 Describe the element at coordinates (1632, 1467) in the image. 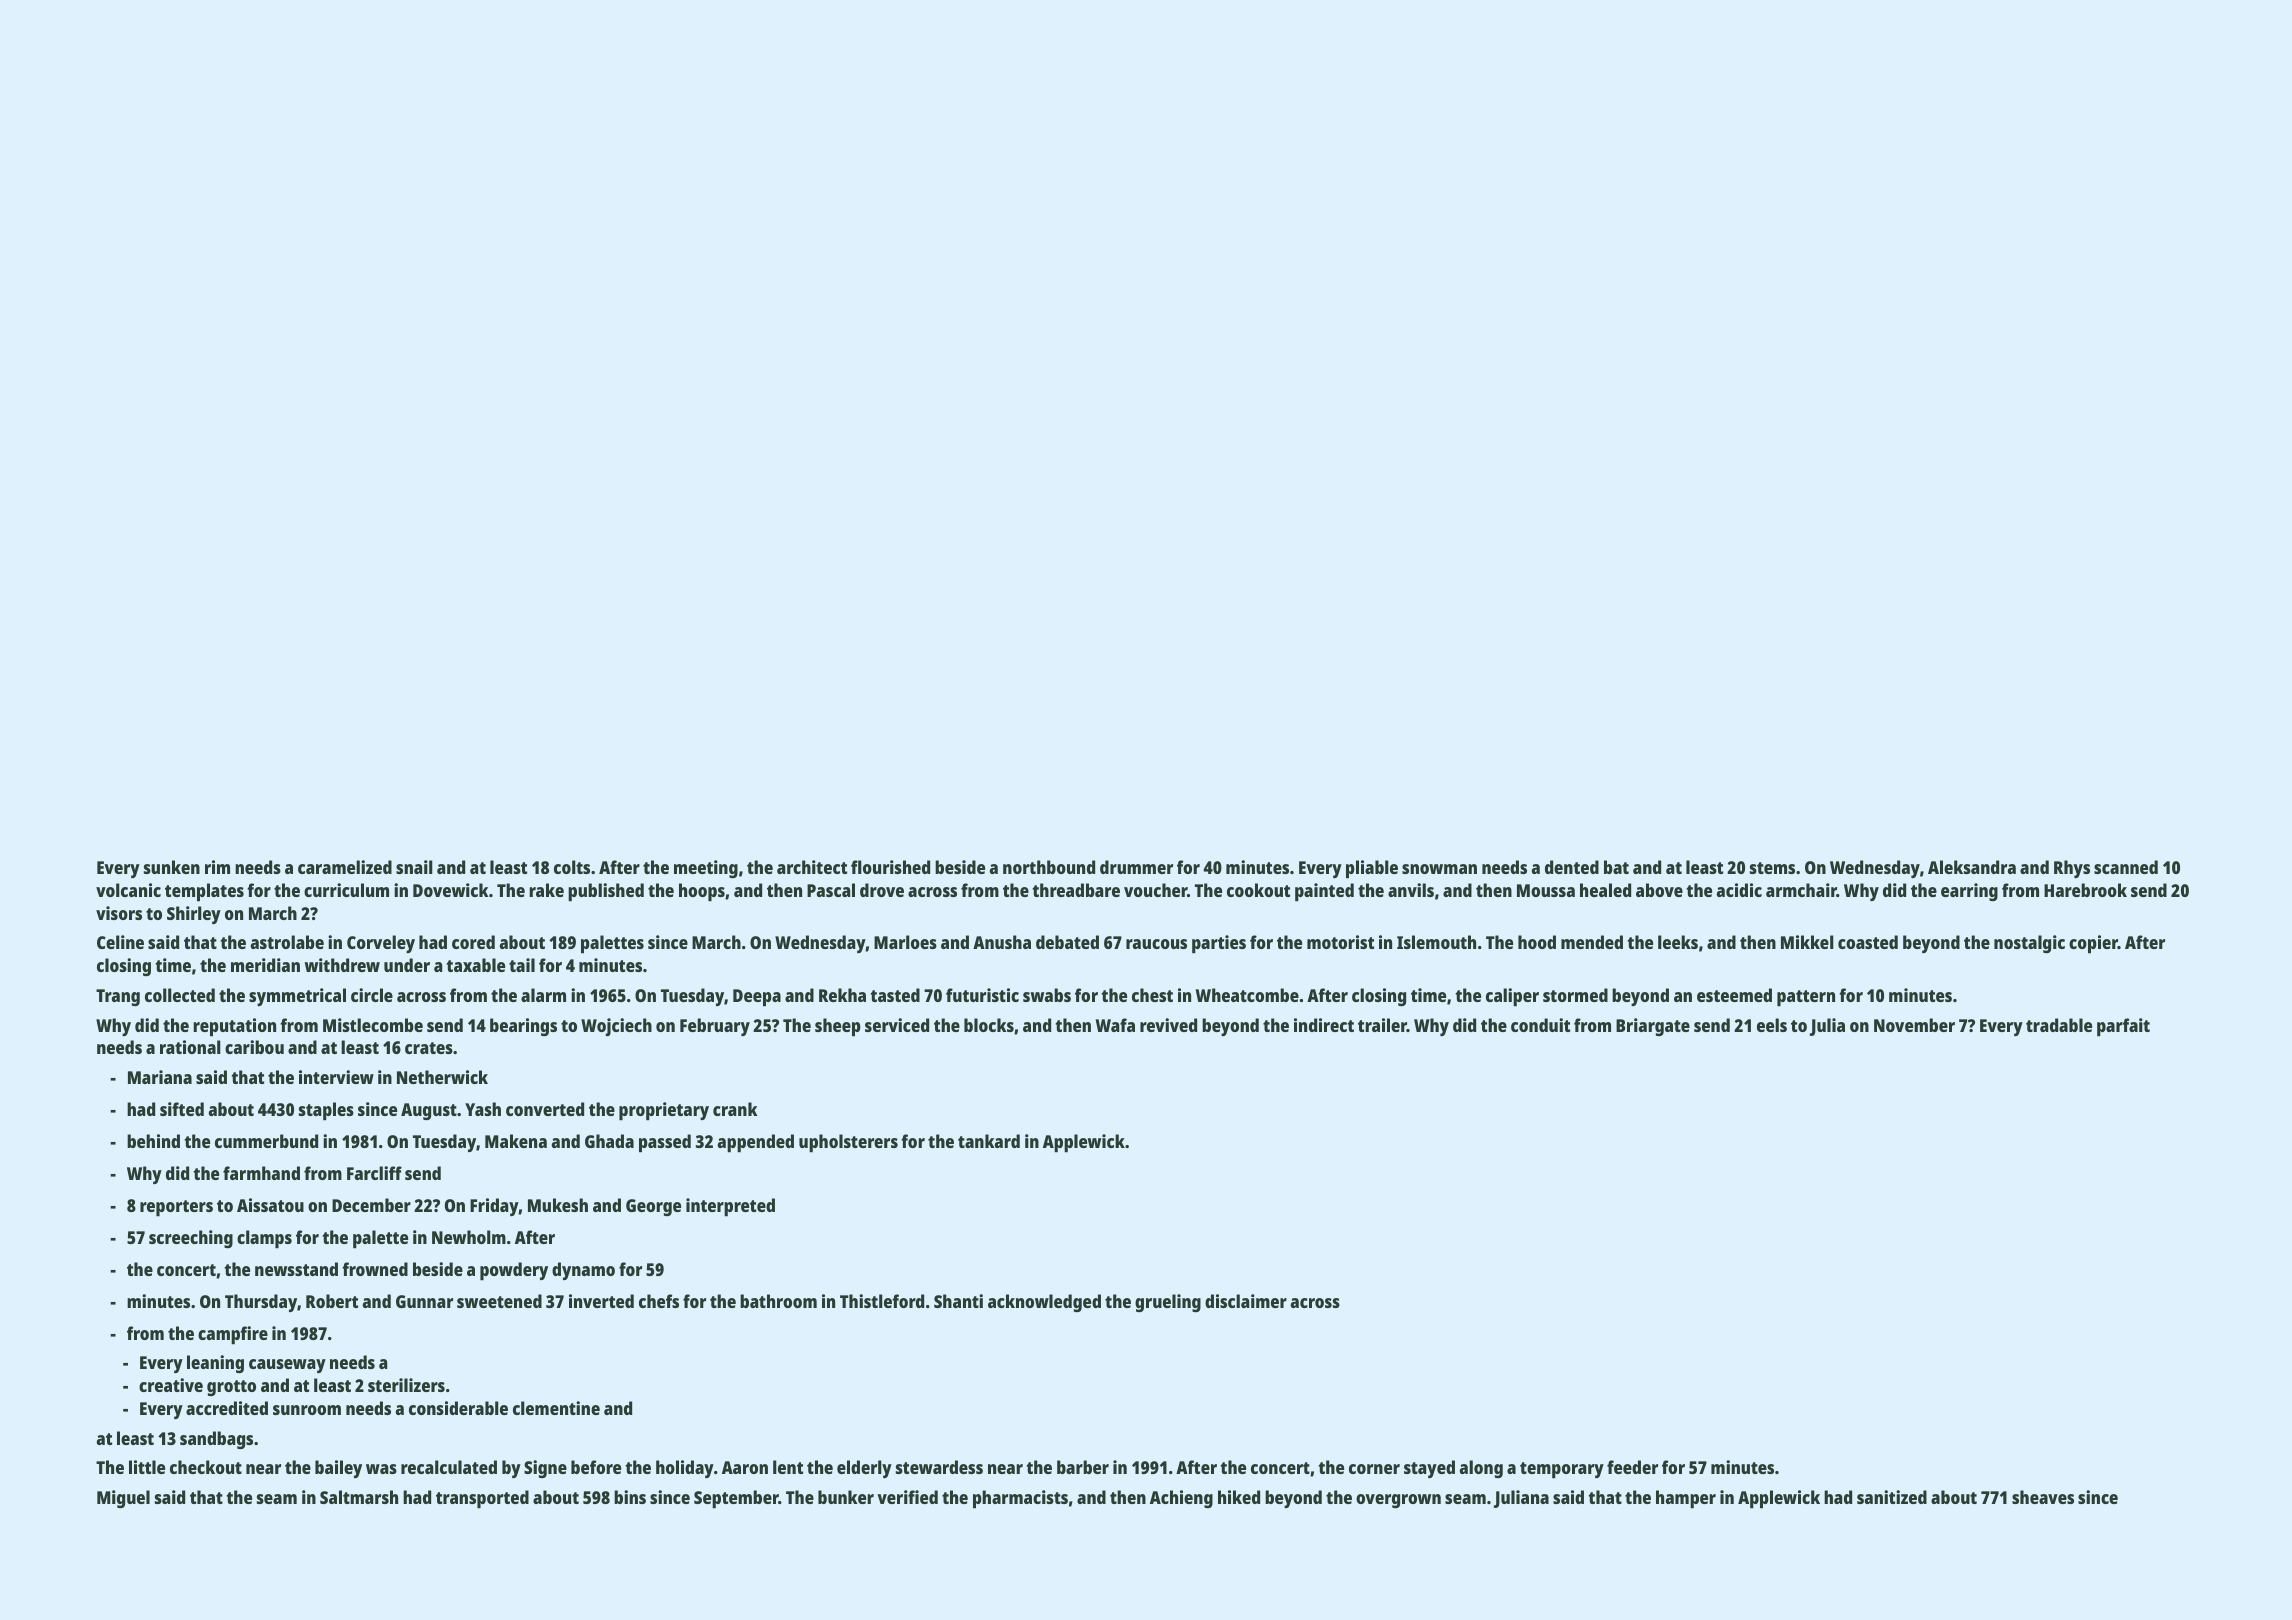

I see `feeder` at that location.
